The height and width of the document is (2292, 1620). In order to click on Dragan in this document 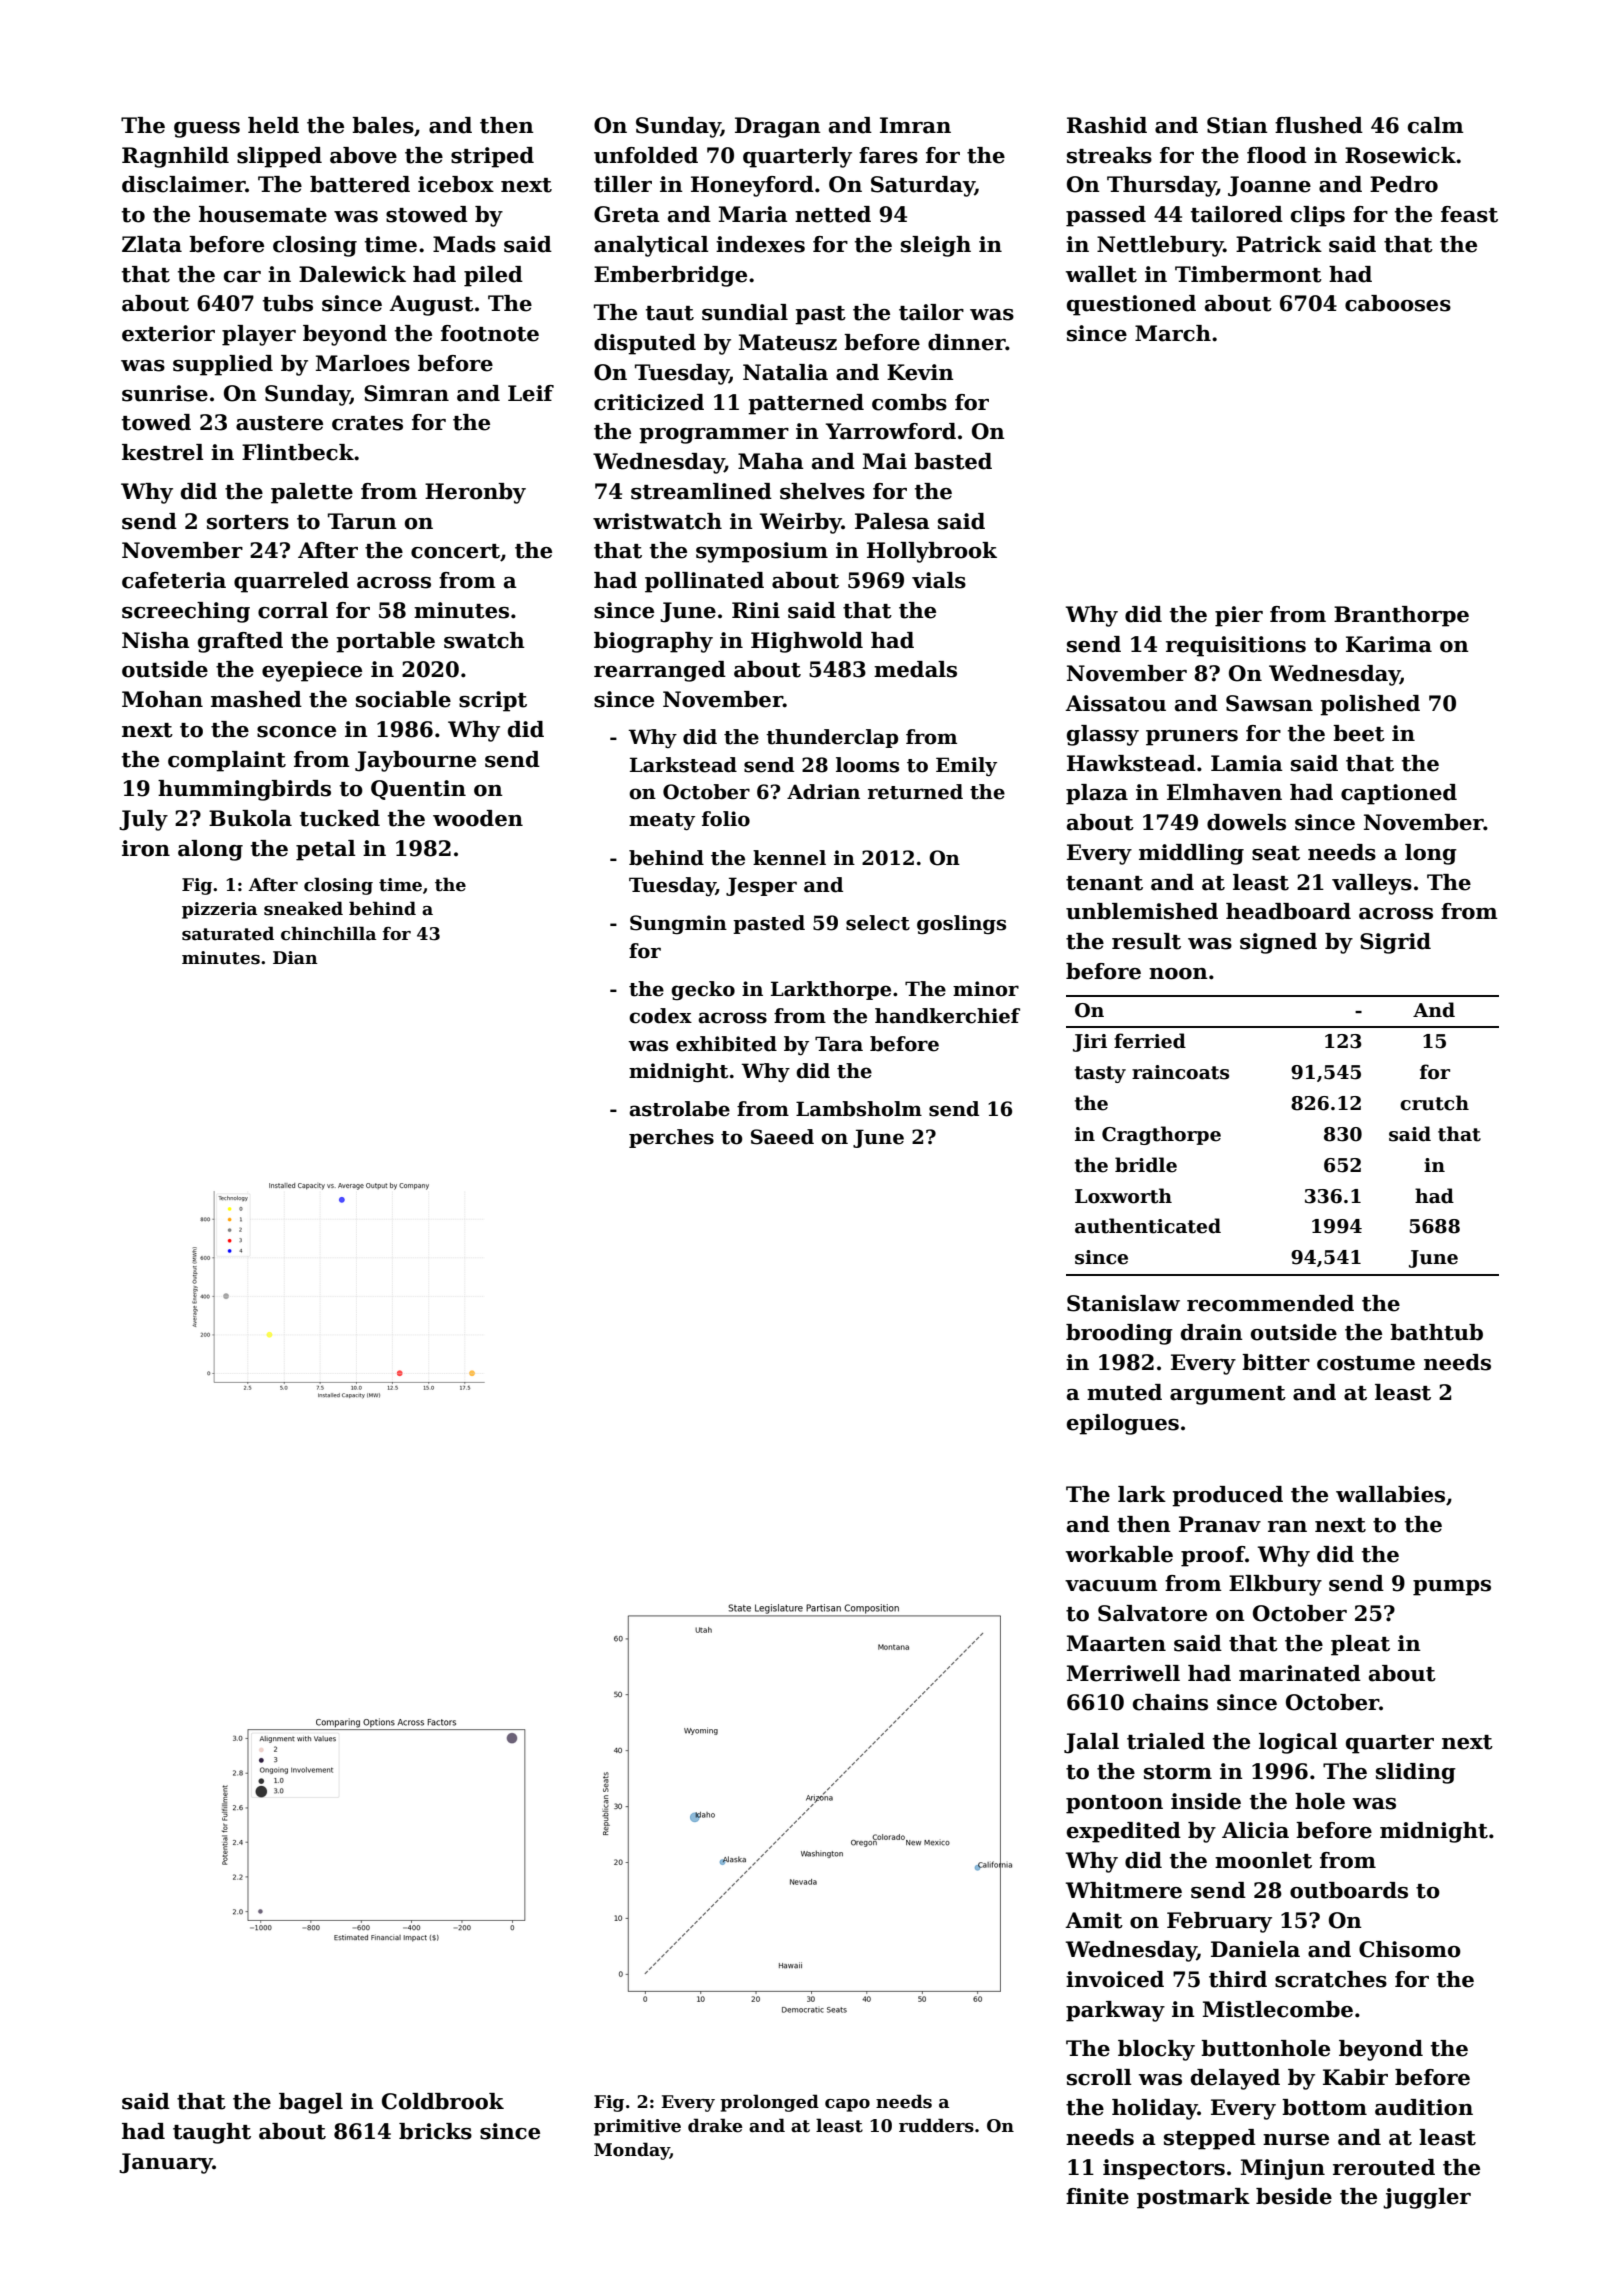, I will do `click(778, 127)`.
